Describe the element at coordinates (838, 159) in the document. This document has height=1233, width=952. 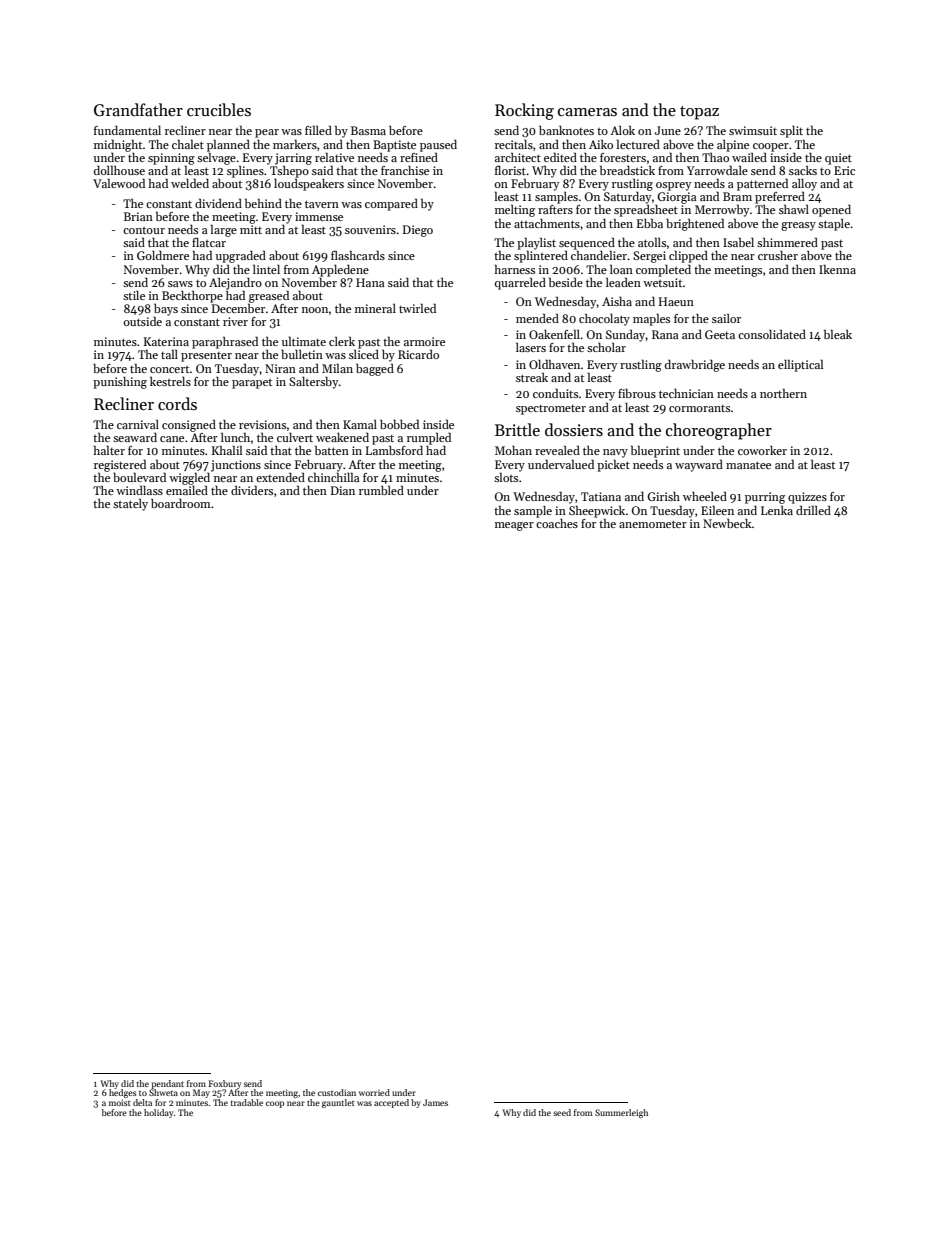
I see `quiet` at that location.
